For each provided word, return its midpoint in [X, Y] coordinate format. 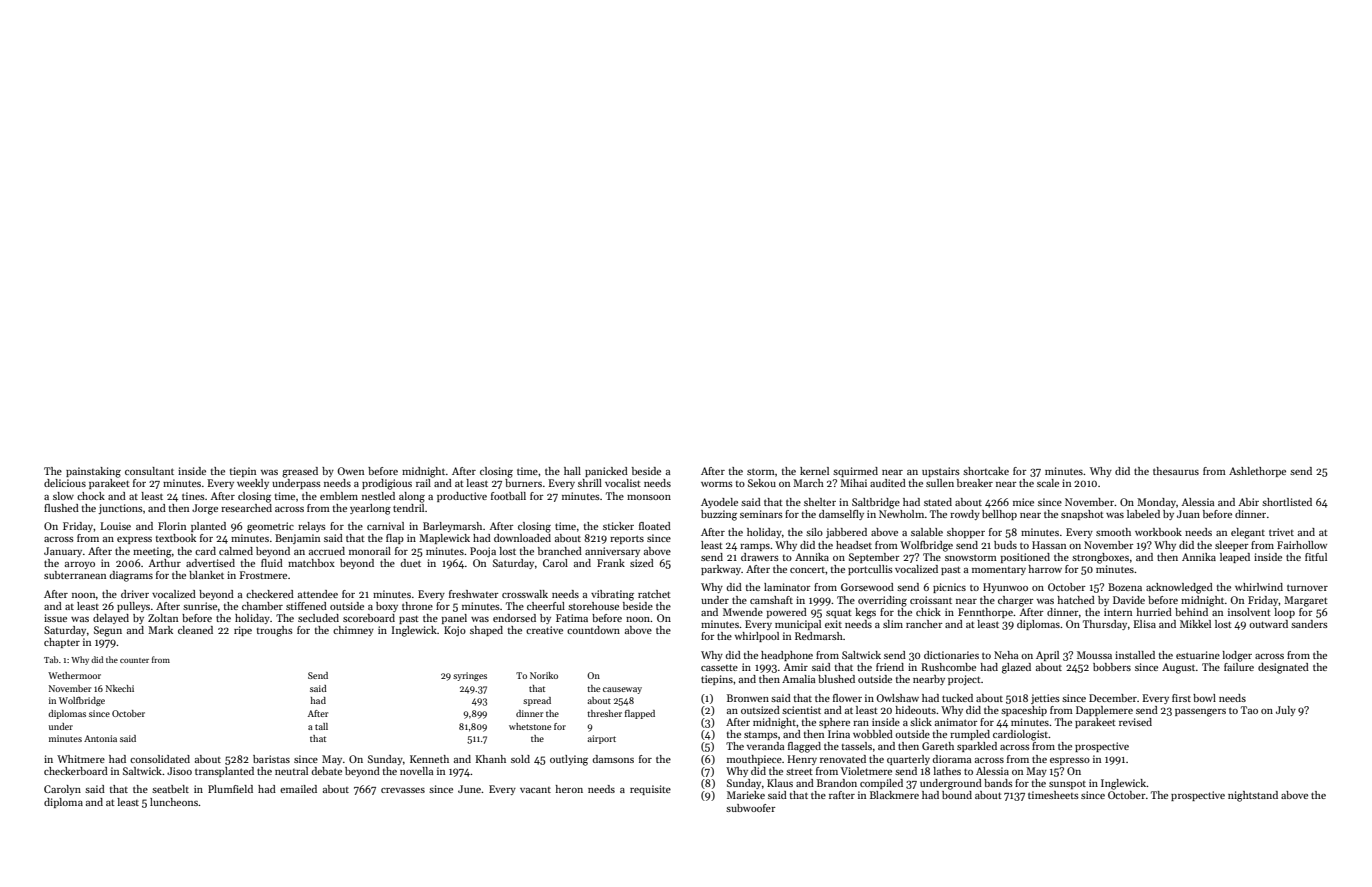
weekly [253, 484]
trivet [1281, 532]
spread [537, 701]
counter [134, 660]
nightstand [1253, 796]
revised [1135, 722]
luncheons [174, 802]
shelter [820, 502]
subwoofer [751, 808]
